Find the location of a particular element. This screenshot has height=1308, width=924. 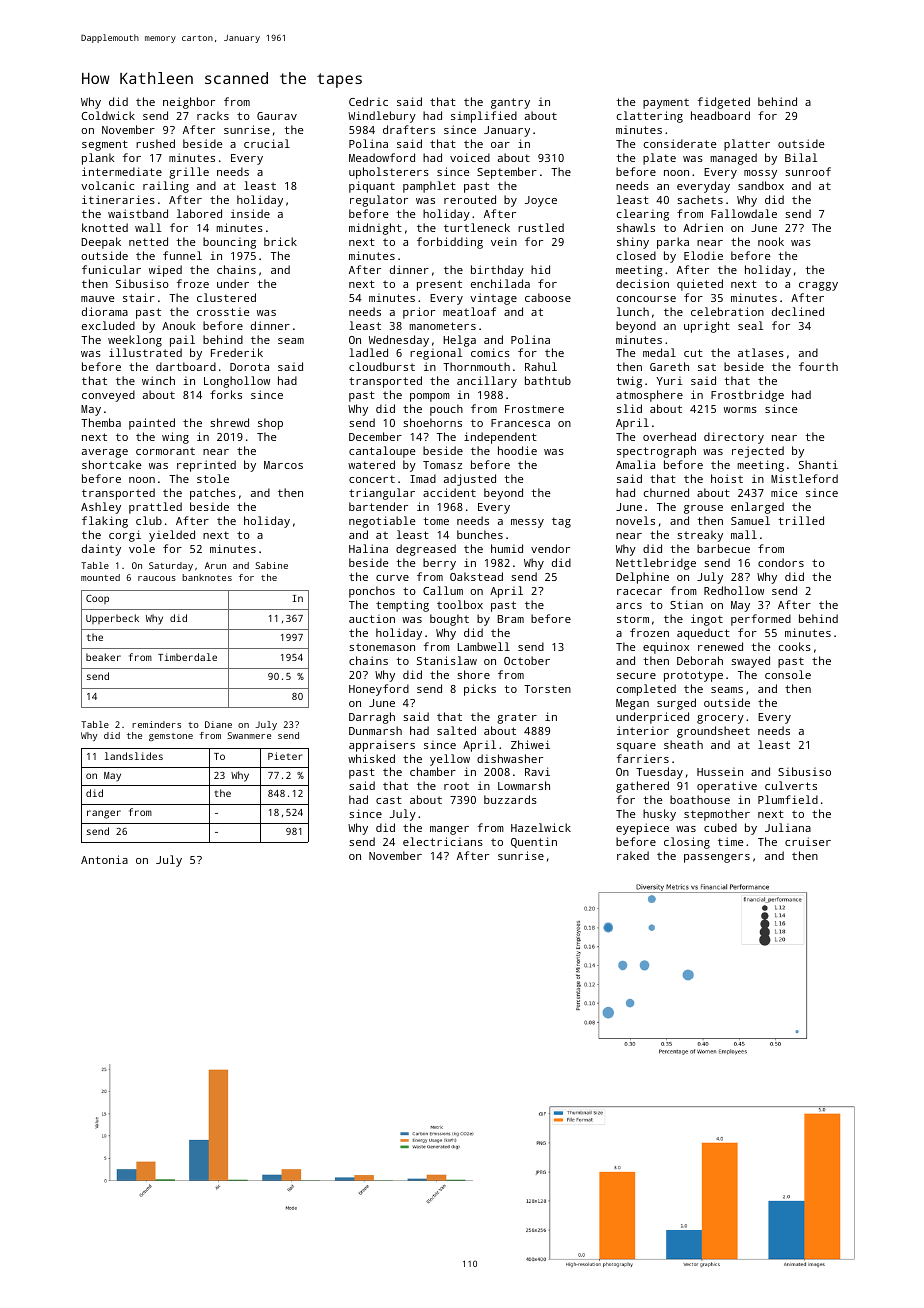

neighbor is located at coordinates (189, 103).
